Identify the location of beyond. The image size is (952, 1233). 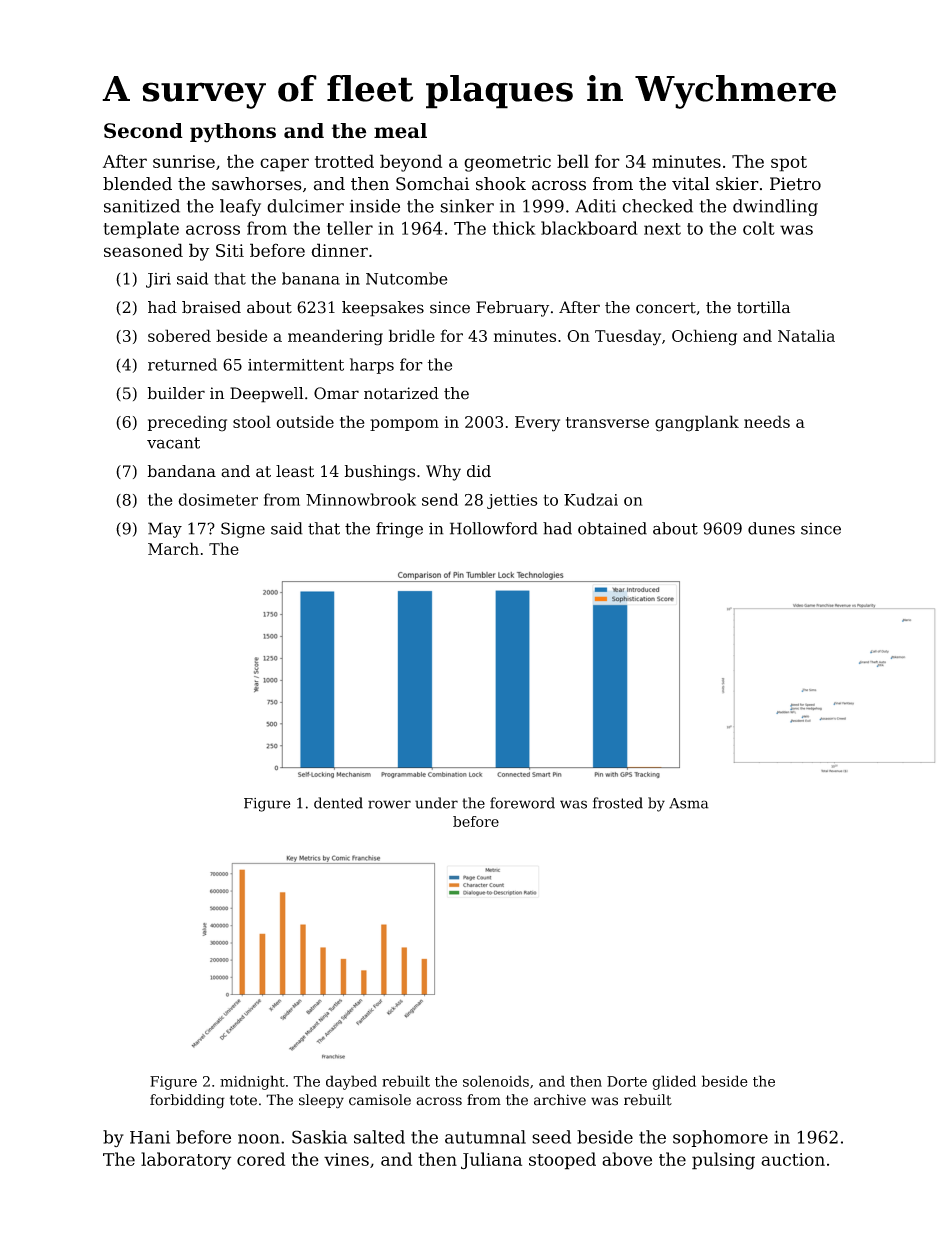
(411, 163).
